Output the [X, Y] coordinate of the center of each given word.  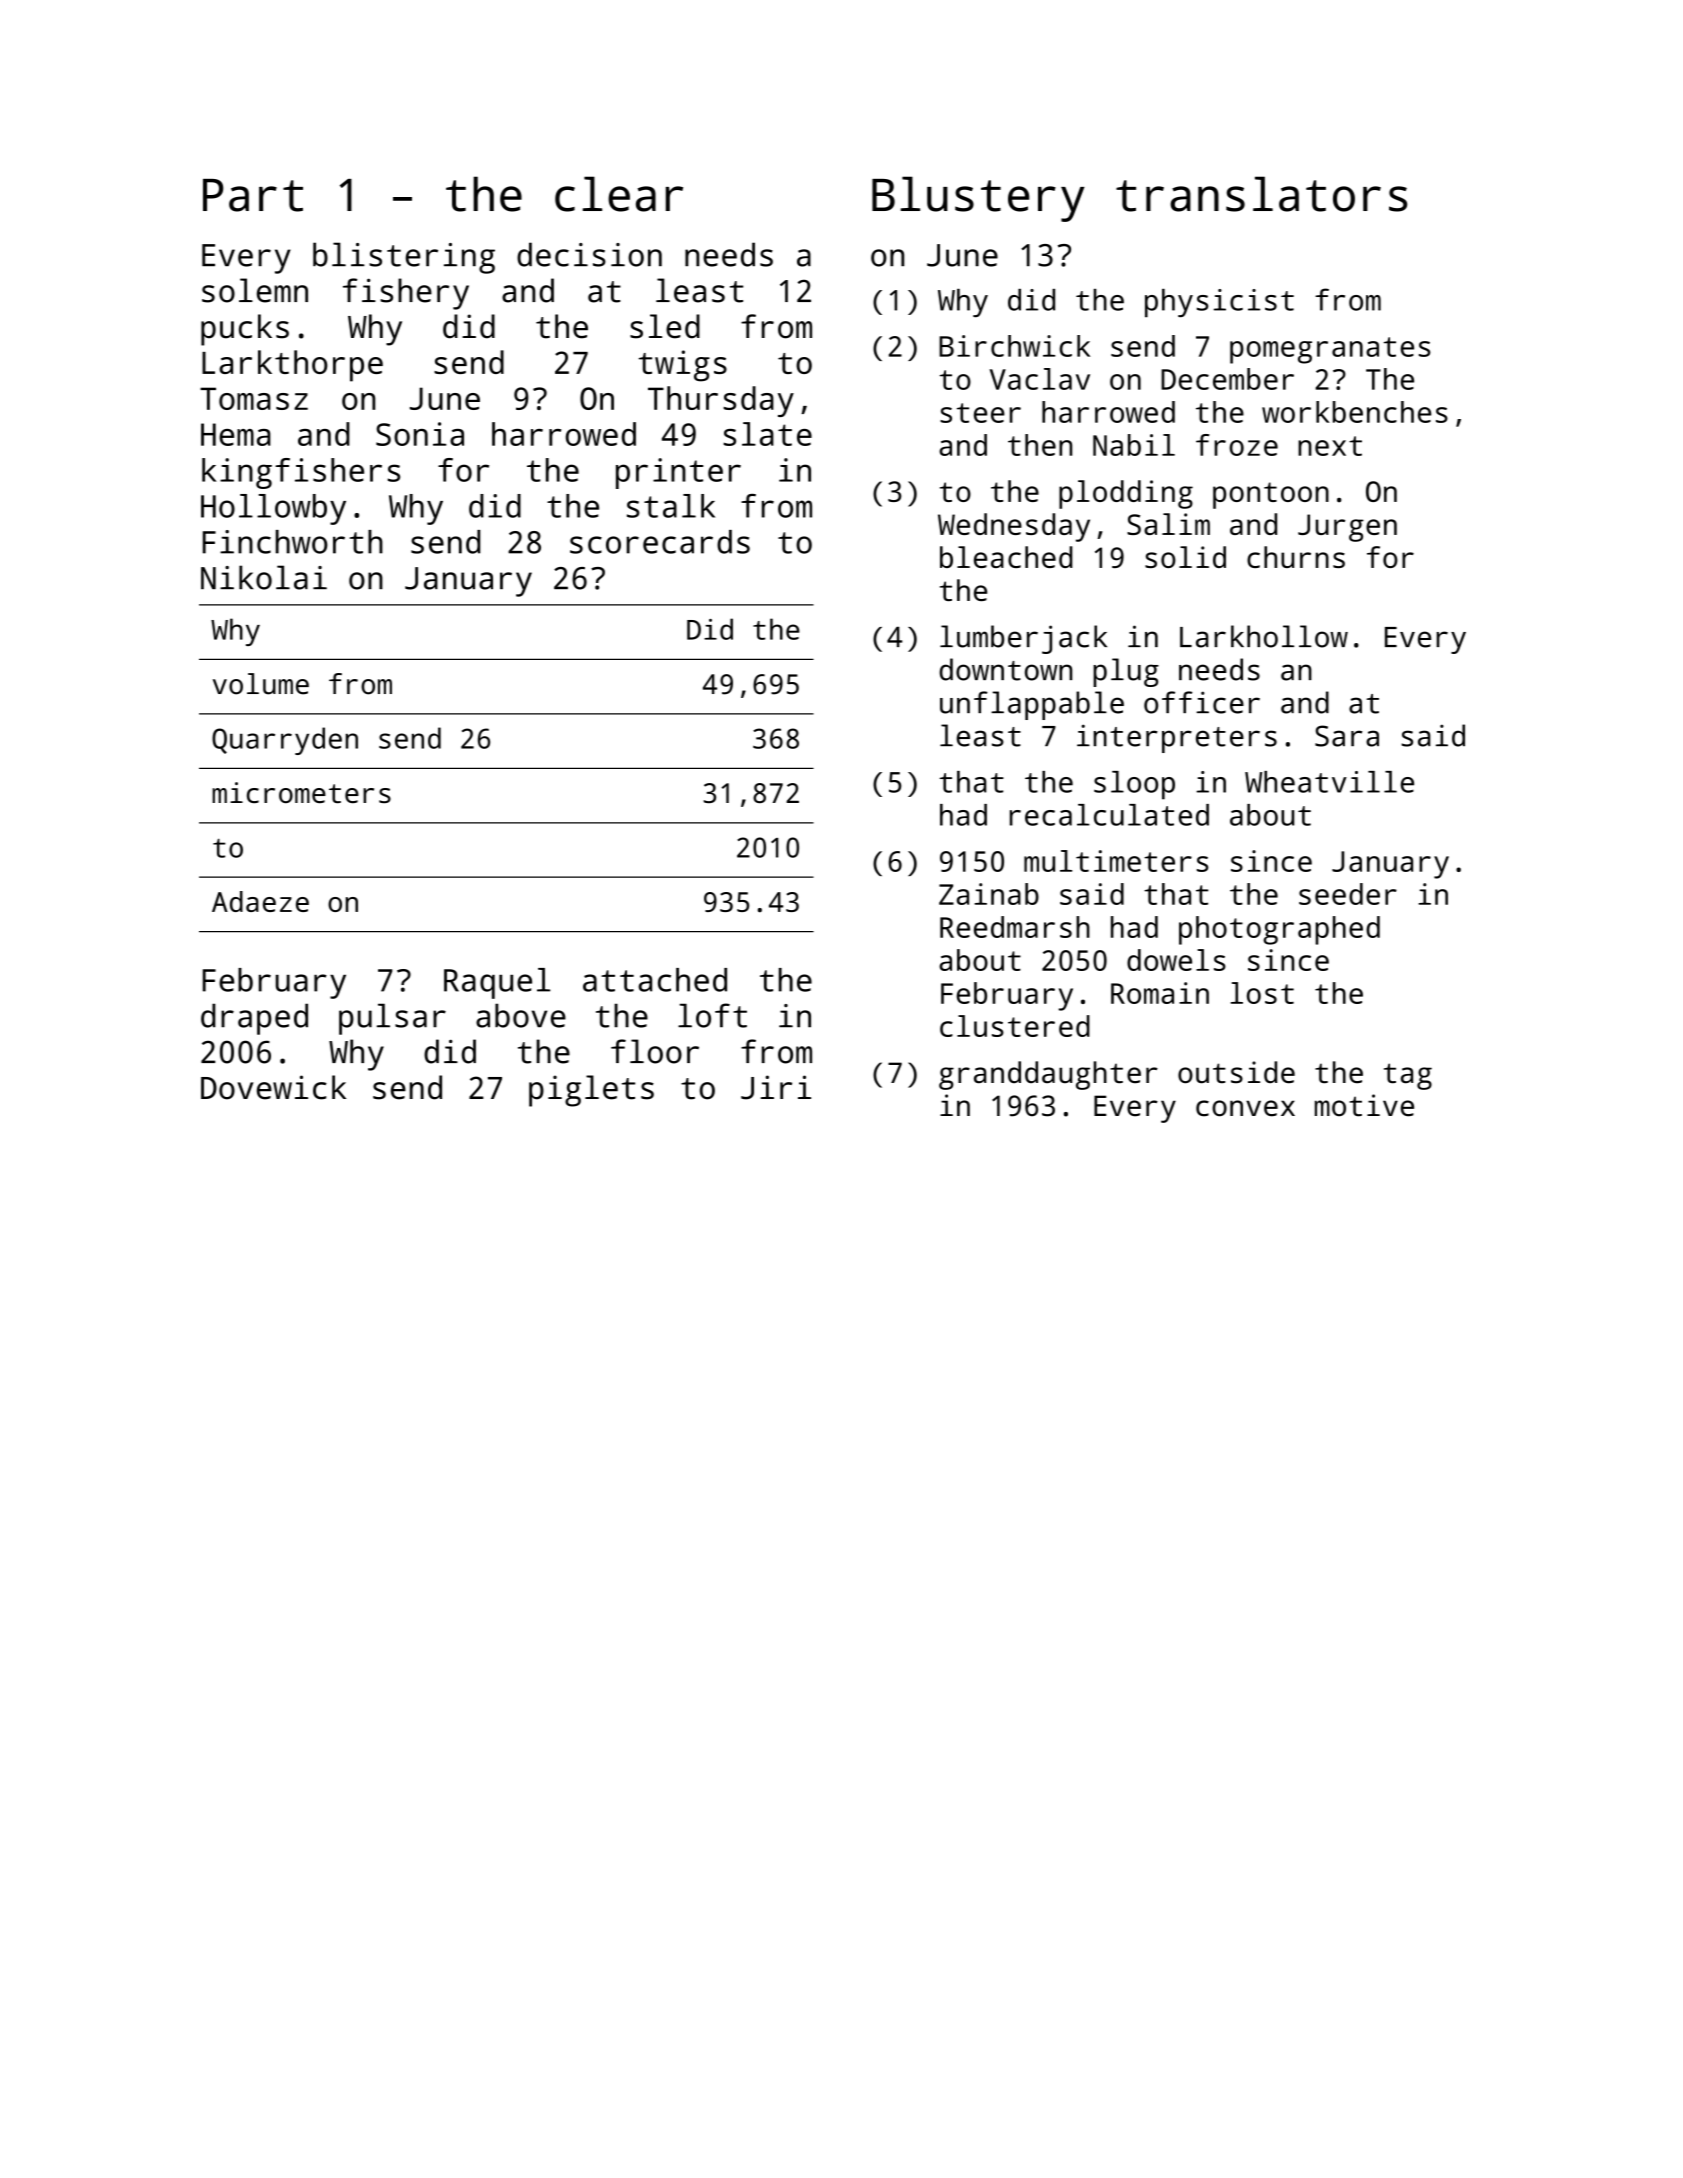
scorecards [660, 542]
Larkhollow [1264, 636]
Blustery [978, 199]
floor [655, 1051]
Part [253, 195]
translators [1261, 194]
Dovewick [273, 1087]
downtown [1005, 669]
